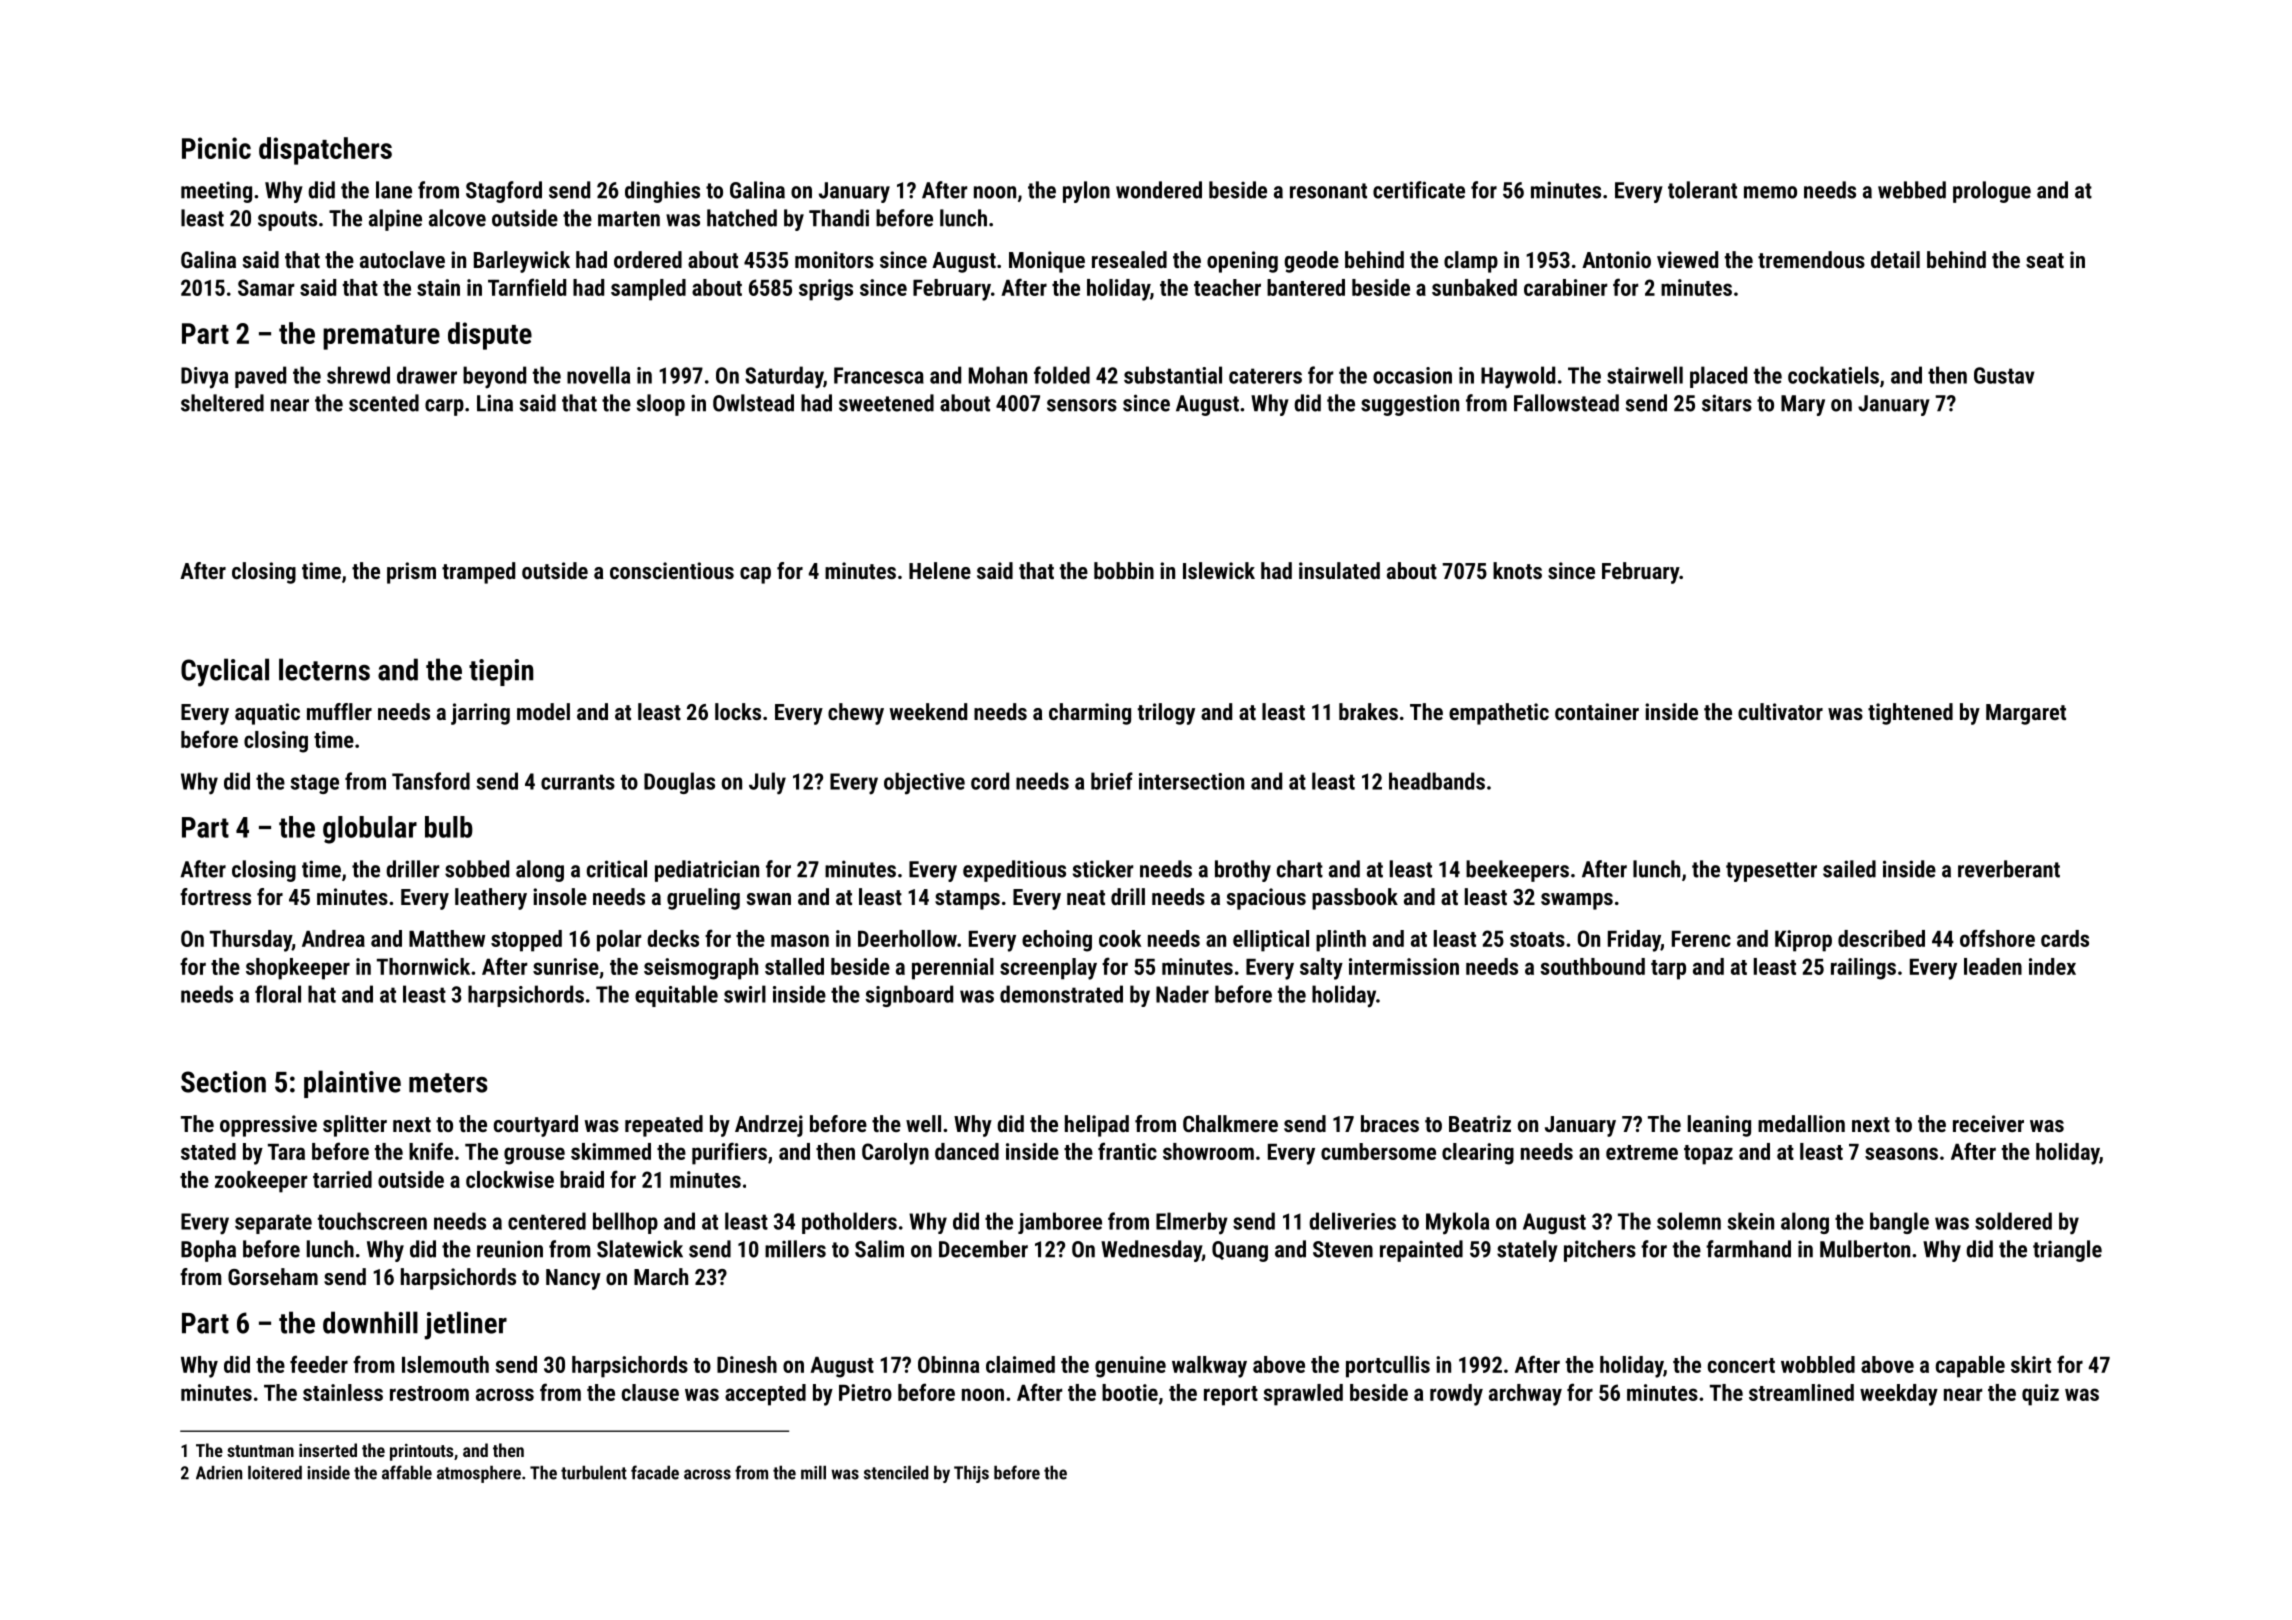  What do you see at coordinates (834, 259) in the image?
I see `monitors` at bounding box center [834, 259].
